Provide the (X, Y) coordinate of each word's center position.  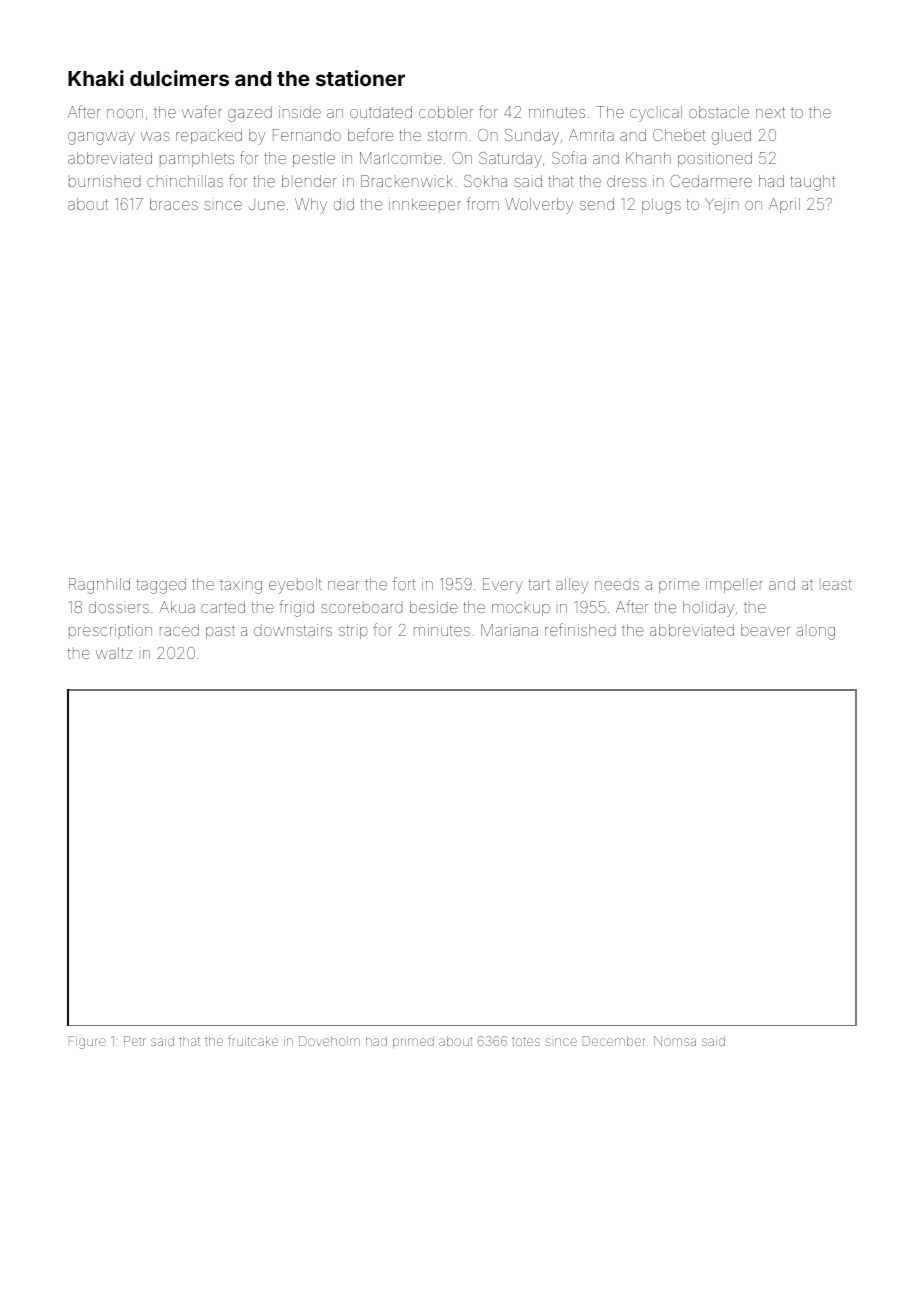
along (815, 633)
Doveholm (329, 1041)
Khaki (96, 78)
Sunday (532, 137)
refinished (580, 629)
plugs (661, 206)
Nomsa (675, 1041)
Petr (135, 1041)
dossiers (119, 607)
